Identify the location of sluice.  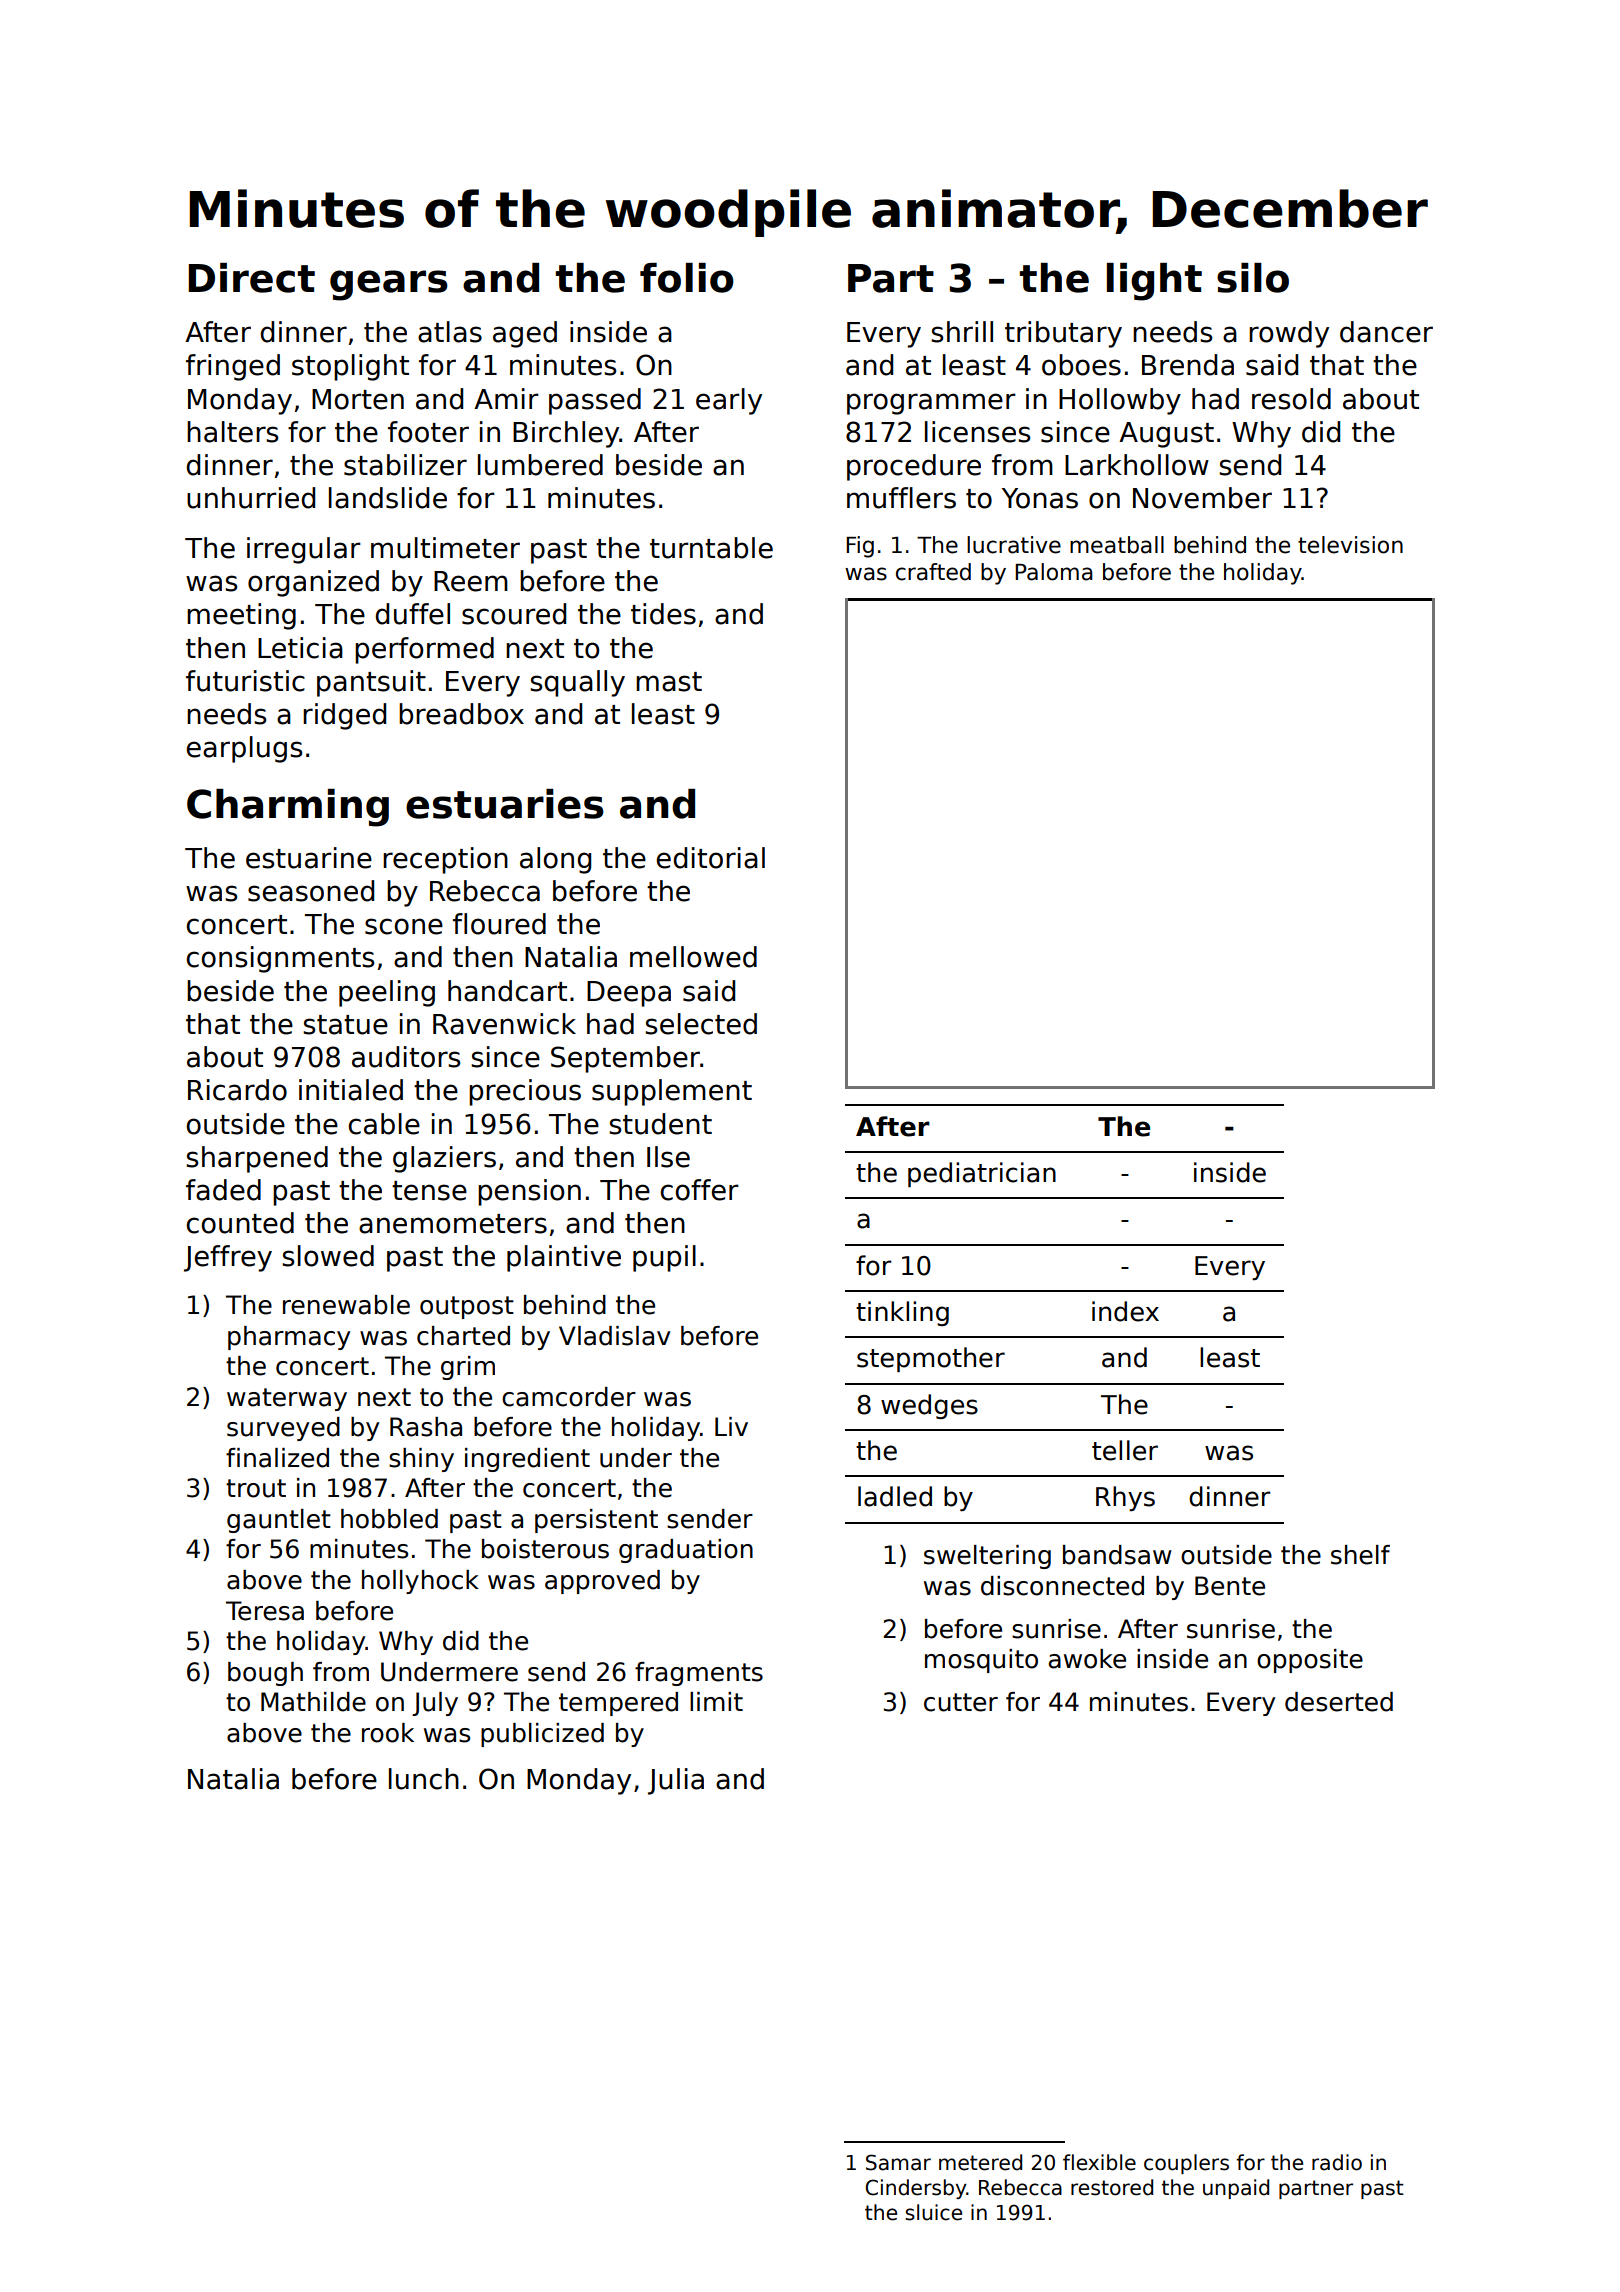
(933, 2212).
